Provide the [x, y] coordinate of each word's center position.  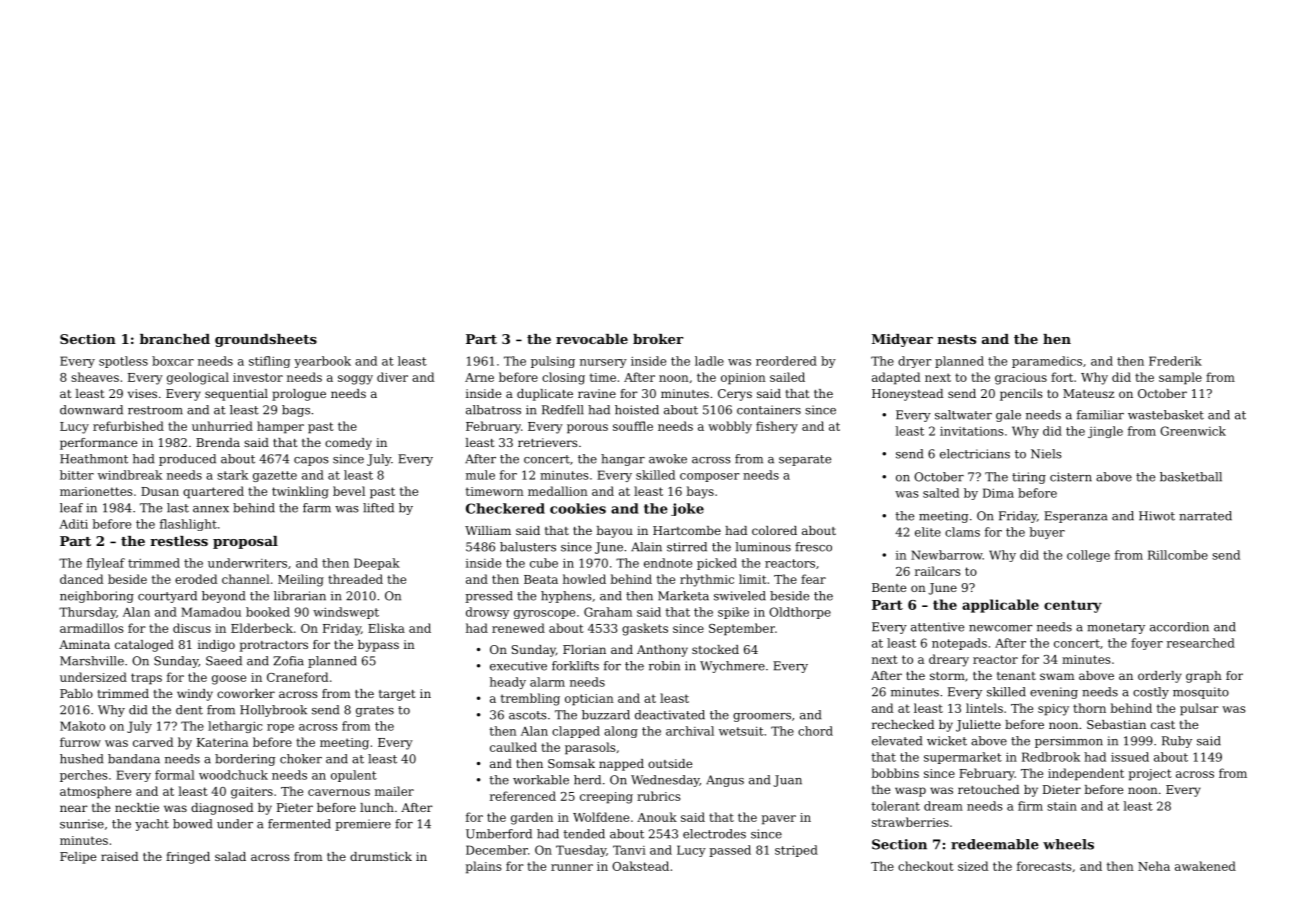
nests [957, 339]
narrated [1205, 516]
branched [175, 339]
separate [805, 460]
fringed [188, 858]
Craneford [297, 677]
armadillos [91, 628]
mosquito [1201, 693]
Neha [1154, 866]
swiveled [740, 596]
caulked [513, 747]
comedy [348, 444]
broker [658, 339]
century [1073, 606]
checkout [926, 866]
